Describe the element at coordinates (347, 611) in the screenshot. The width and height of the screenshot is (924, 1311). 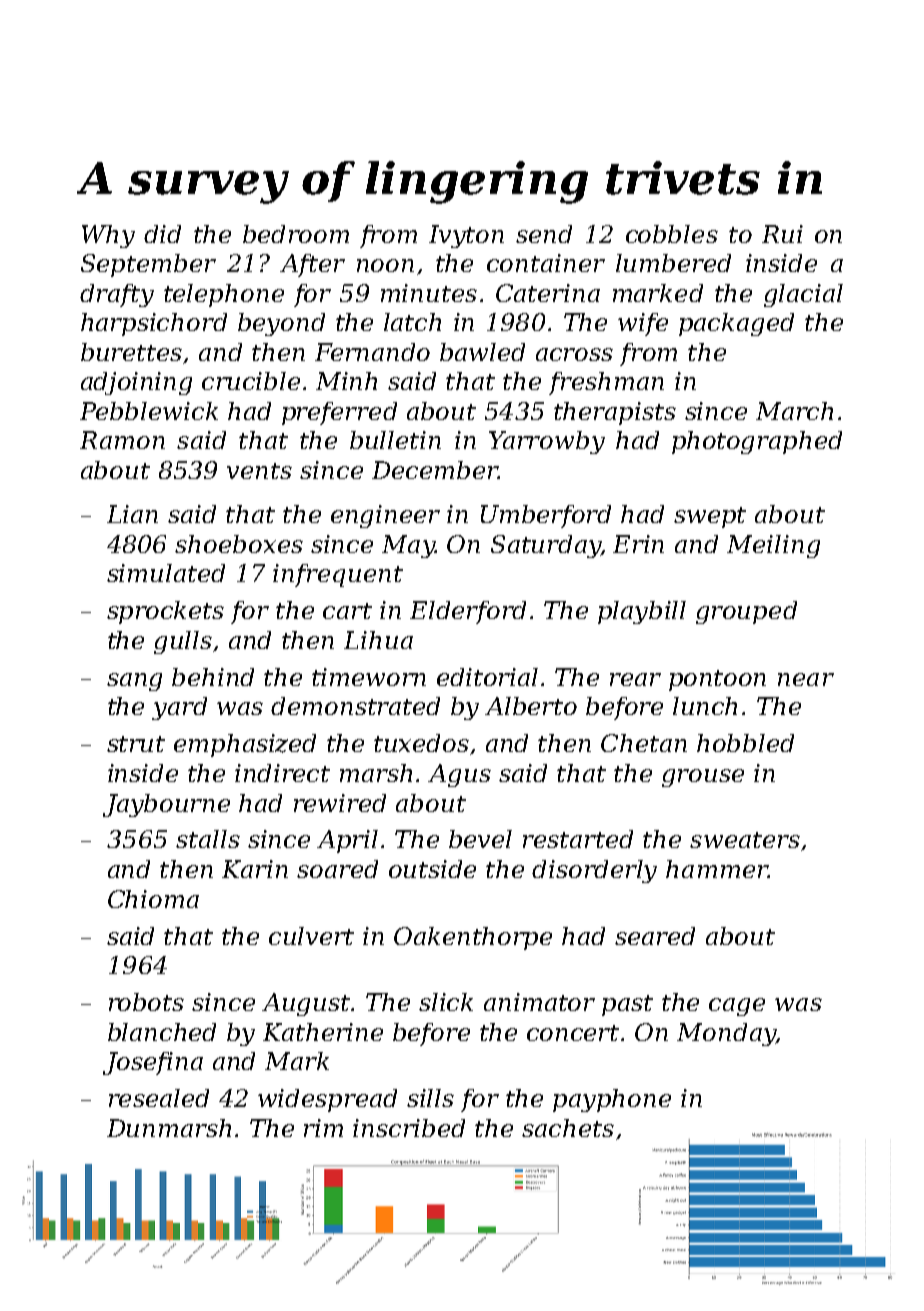
I see `cart` at that location.
